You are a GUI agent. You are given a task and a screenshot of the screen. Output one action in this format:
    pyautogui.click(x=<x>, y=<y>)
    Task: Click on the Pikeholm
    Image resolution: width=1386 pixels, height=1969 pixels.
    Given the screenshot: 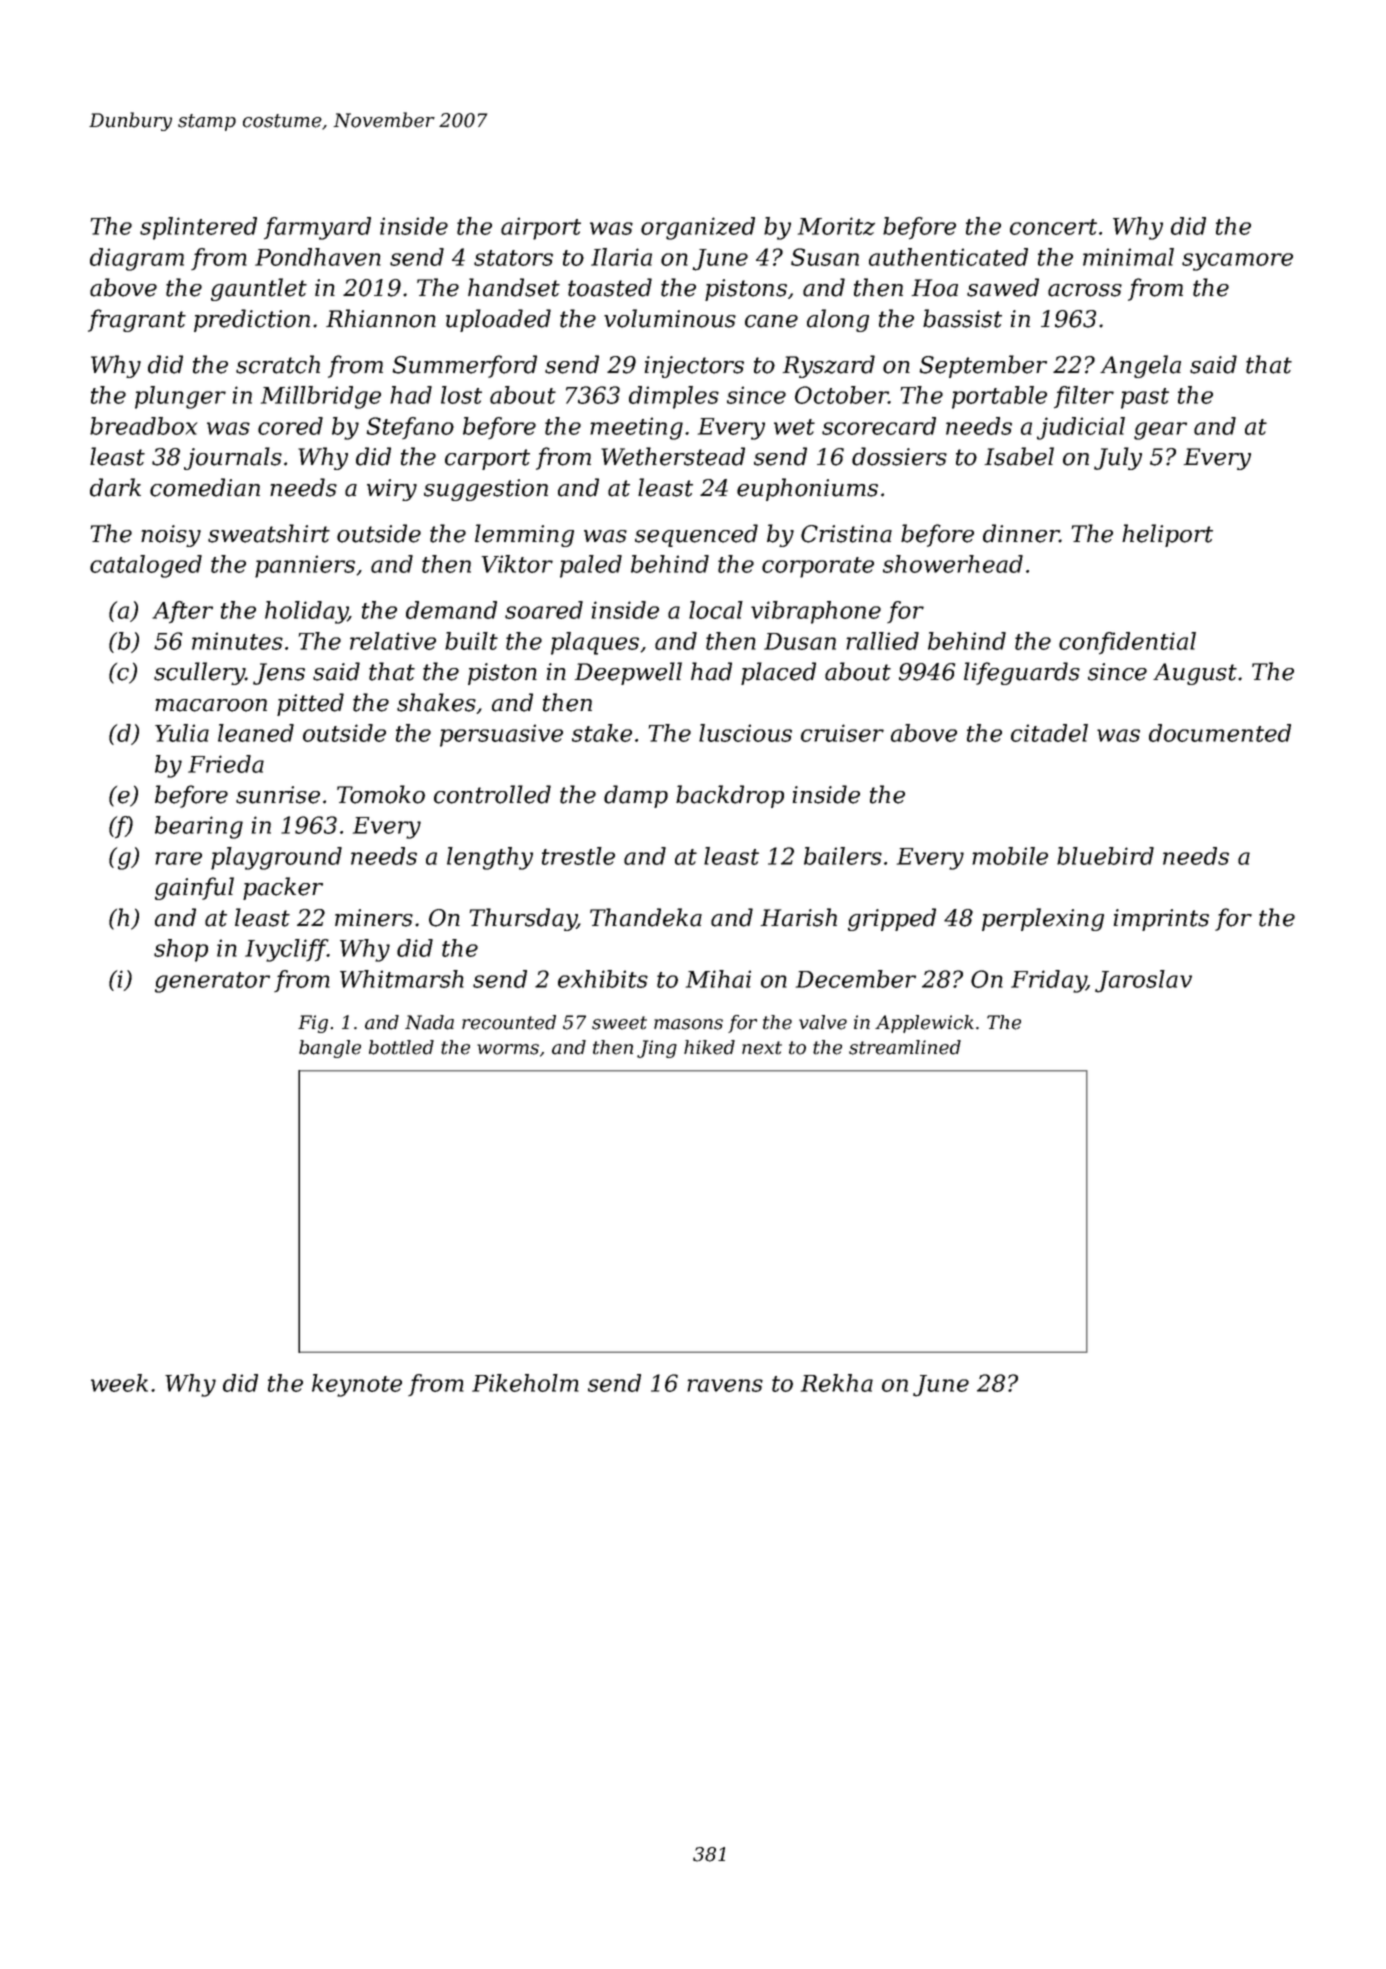 What is the action you would take?
    pyautogui.click(x=525, y=1383)
